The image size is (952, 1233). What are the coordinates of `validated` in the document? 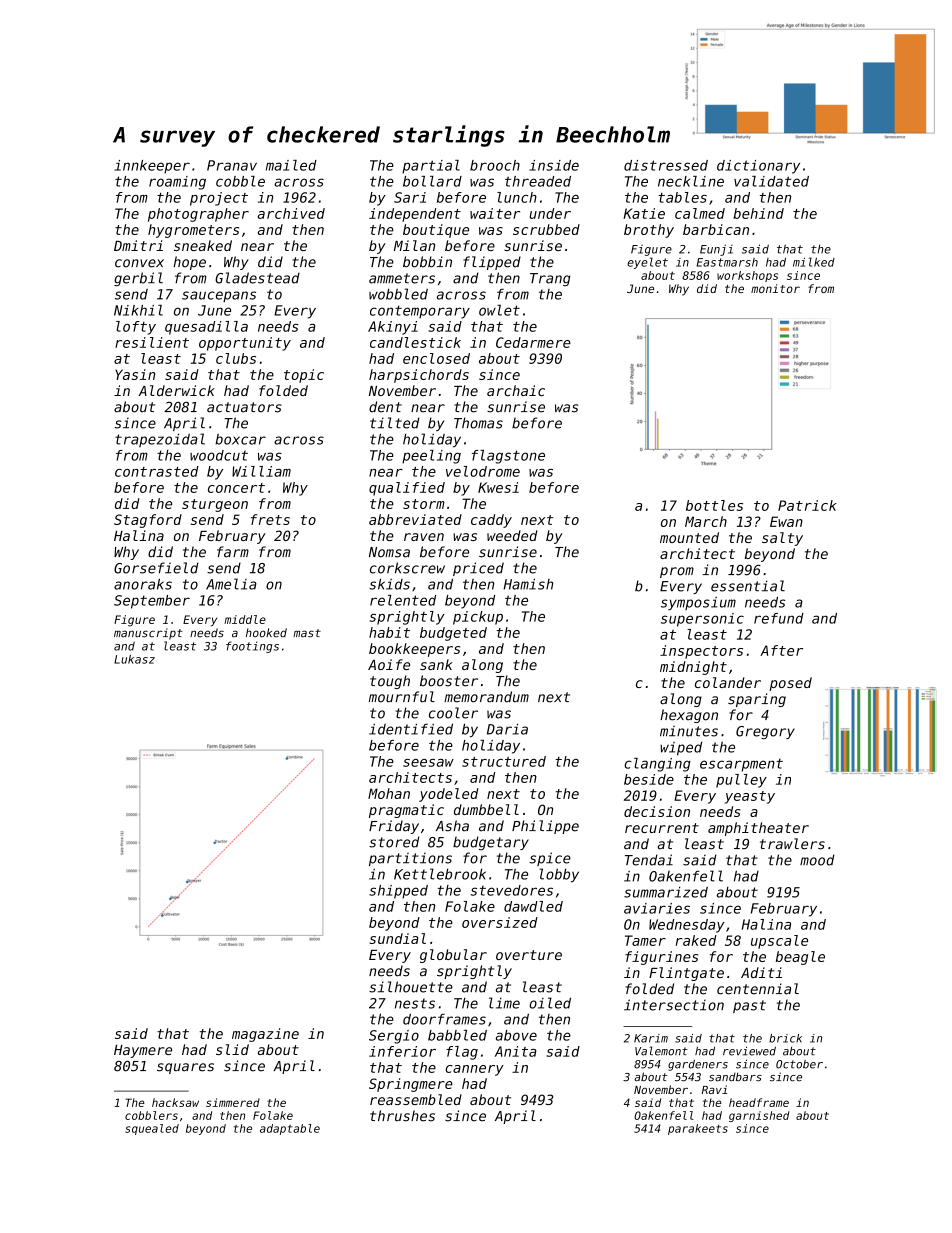 It's located at (771, 181).
